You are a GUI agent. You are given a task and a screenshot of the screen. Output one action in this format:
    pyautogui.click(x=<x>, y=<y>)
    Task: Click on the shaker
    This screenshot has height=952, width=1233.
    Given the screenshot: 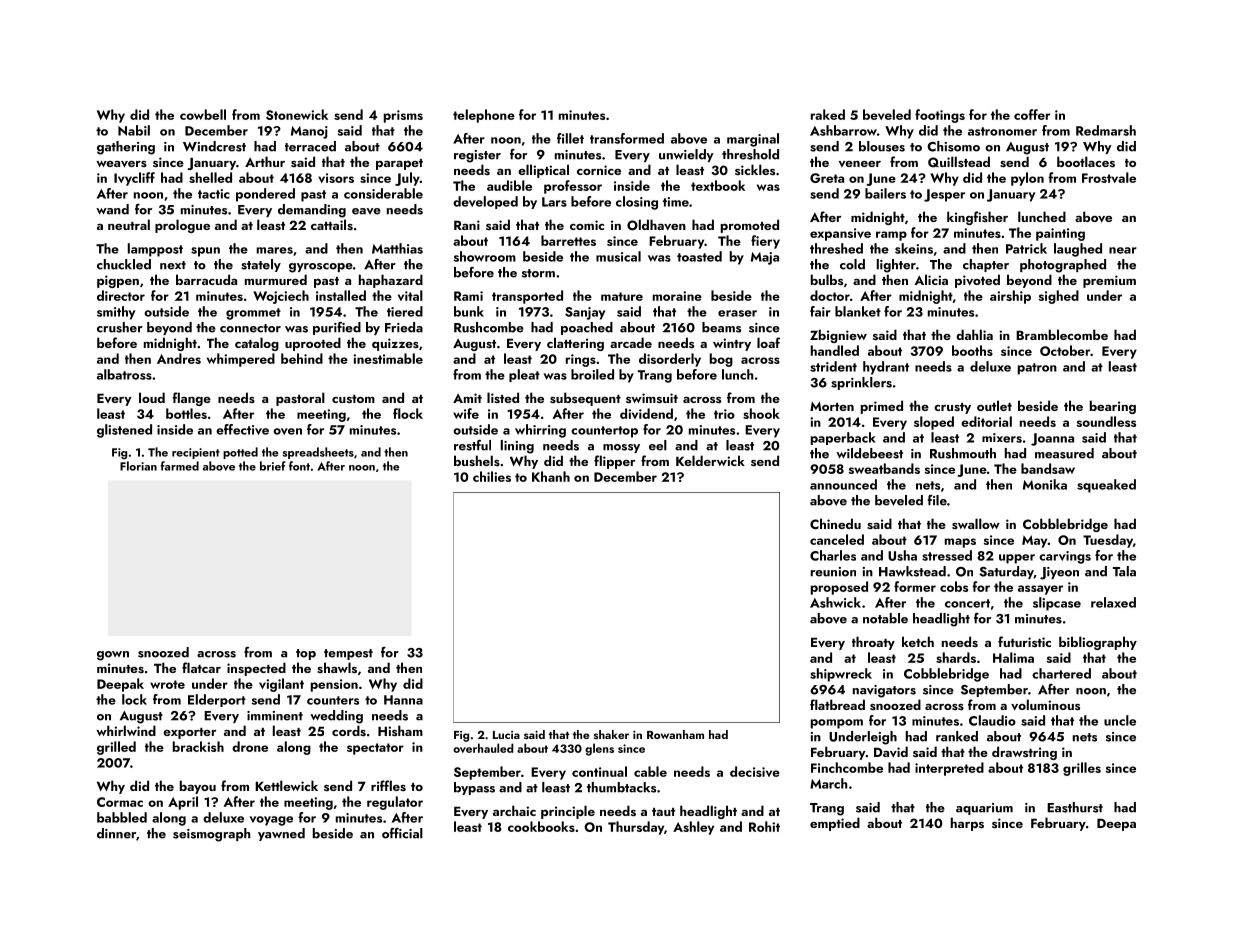 What is the action you would take?
    pyautogui.click(x=611, y=734)
